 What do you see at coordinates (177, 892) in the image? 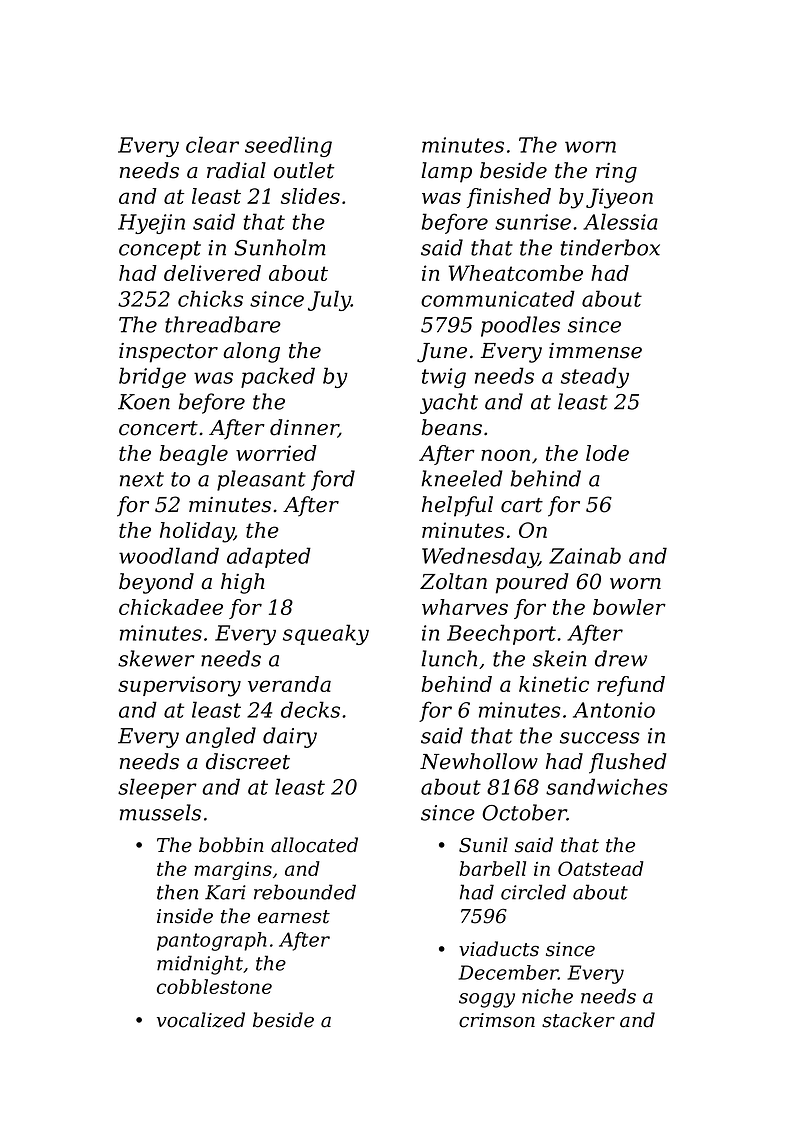
I see `then` at bounding box center [177, 892].
